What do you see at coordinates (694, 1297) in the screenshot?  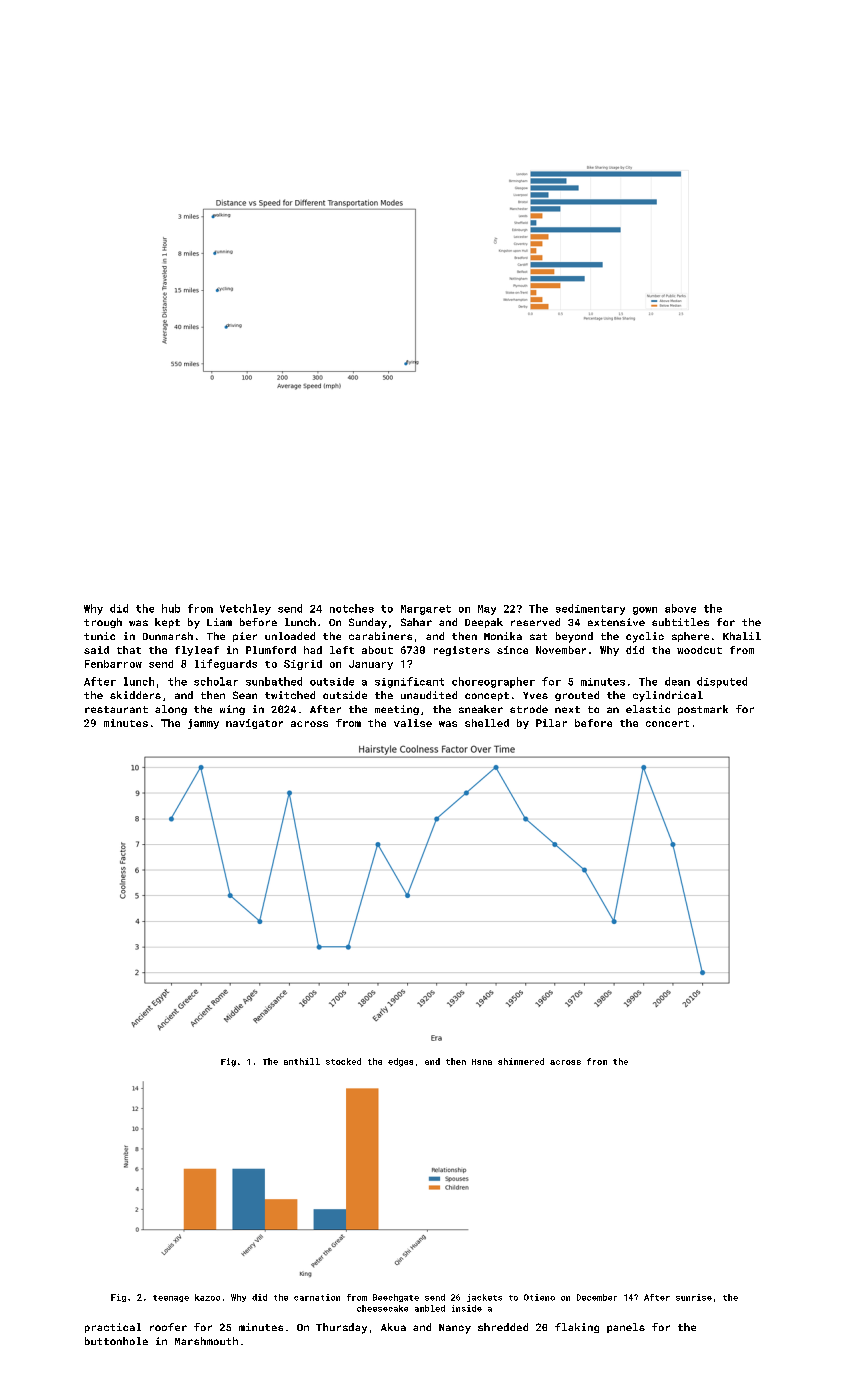 I see `sunrise` at bounding box center [694, 1297].
